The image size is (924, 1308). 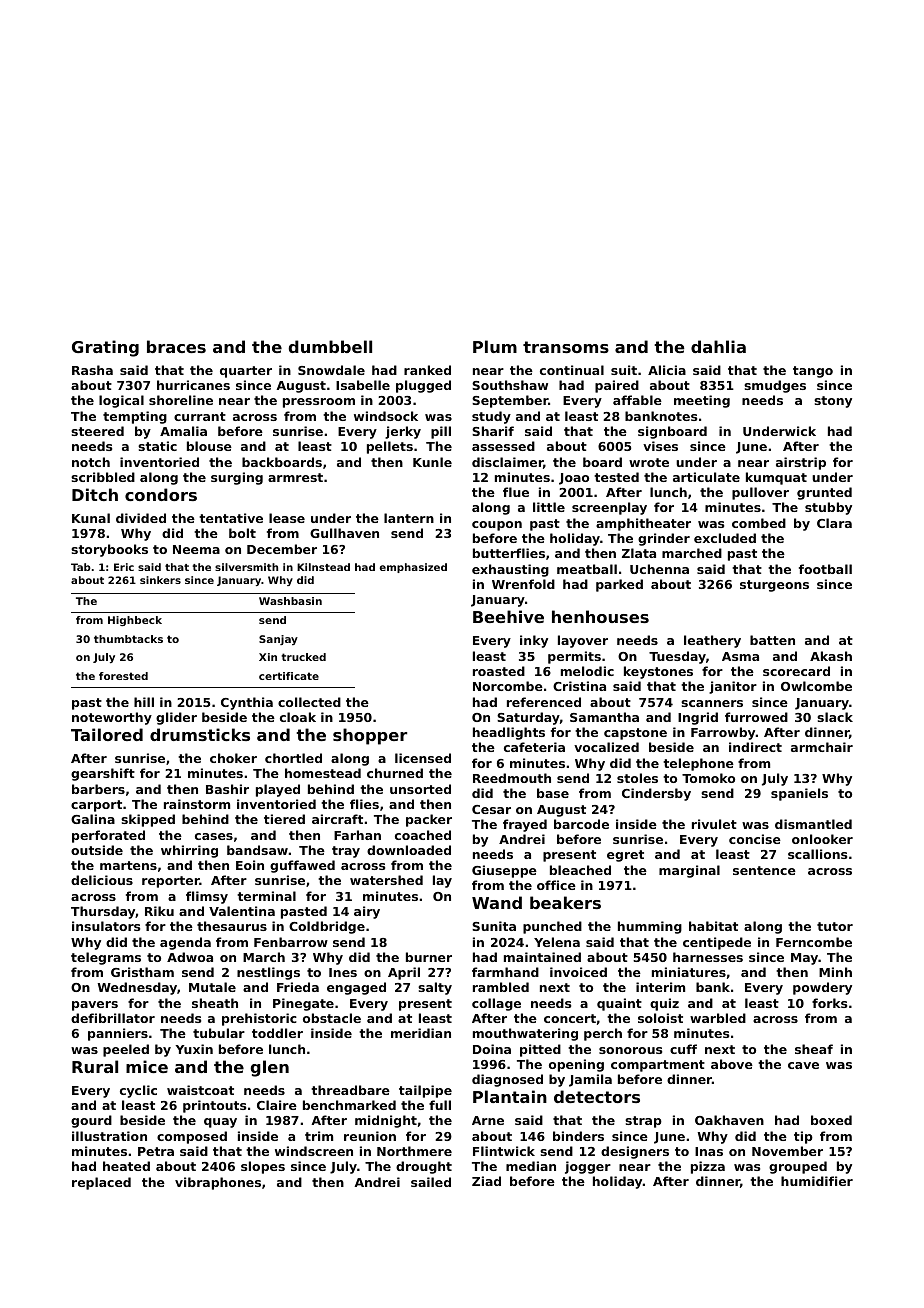 I want to click on Clara, so click(x=834, y=523).
